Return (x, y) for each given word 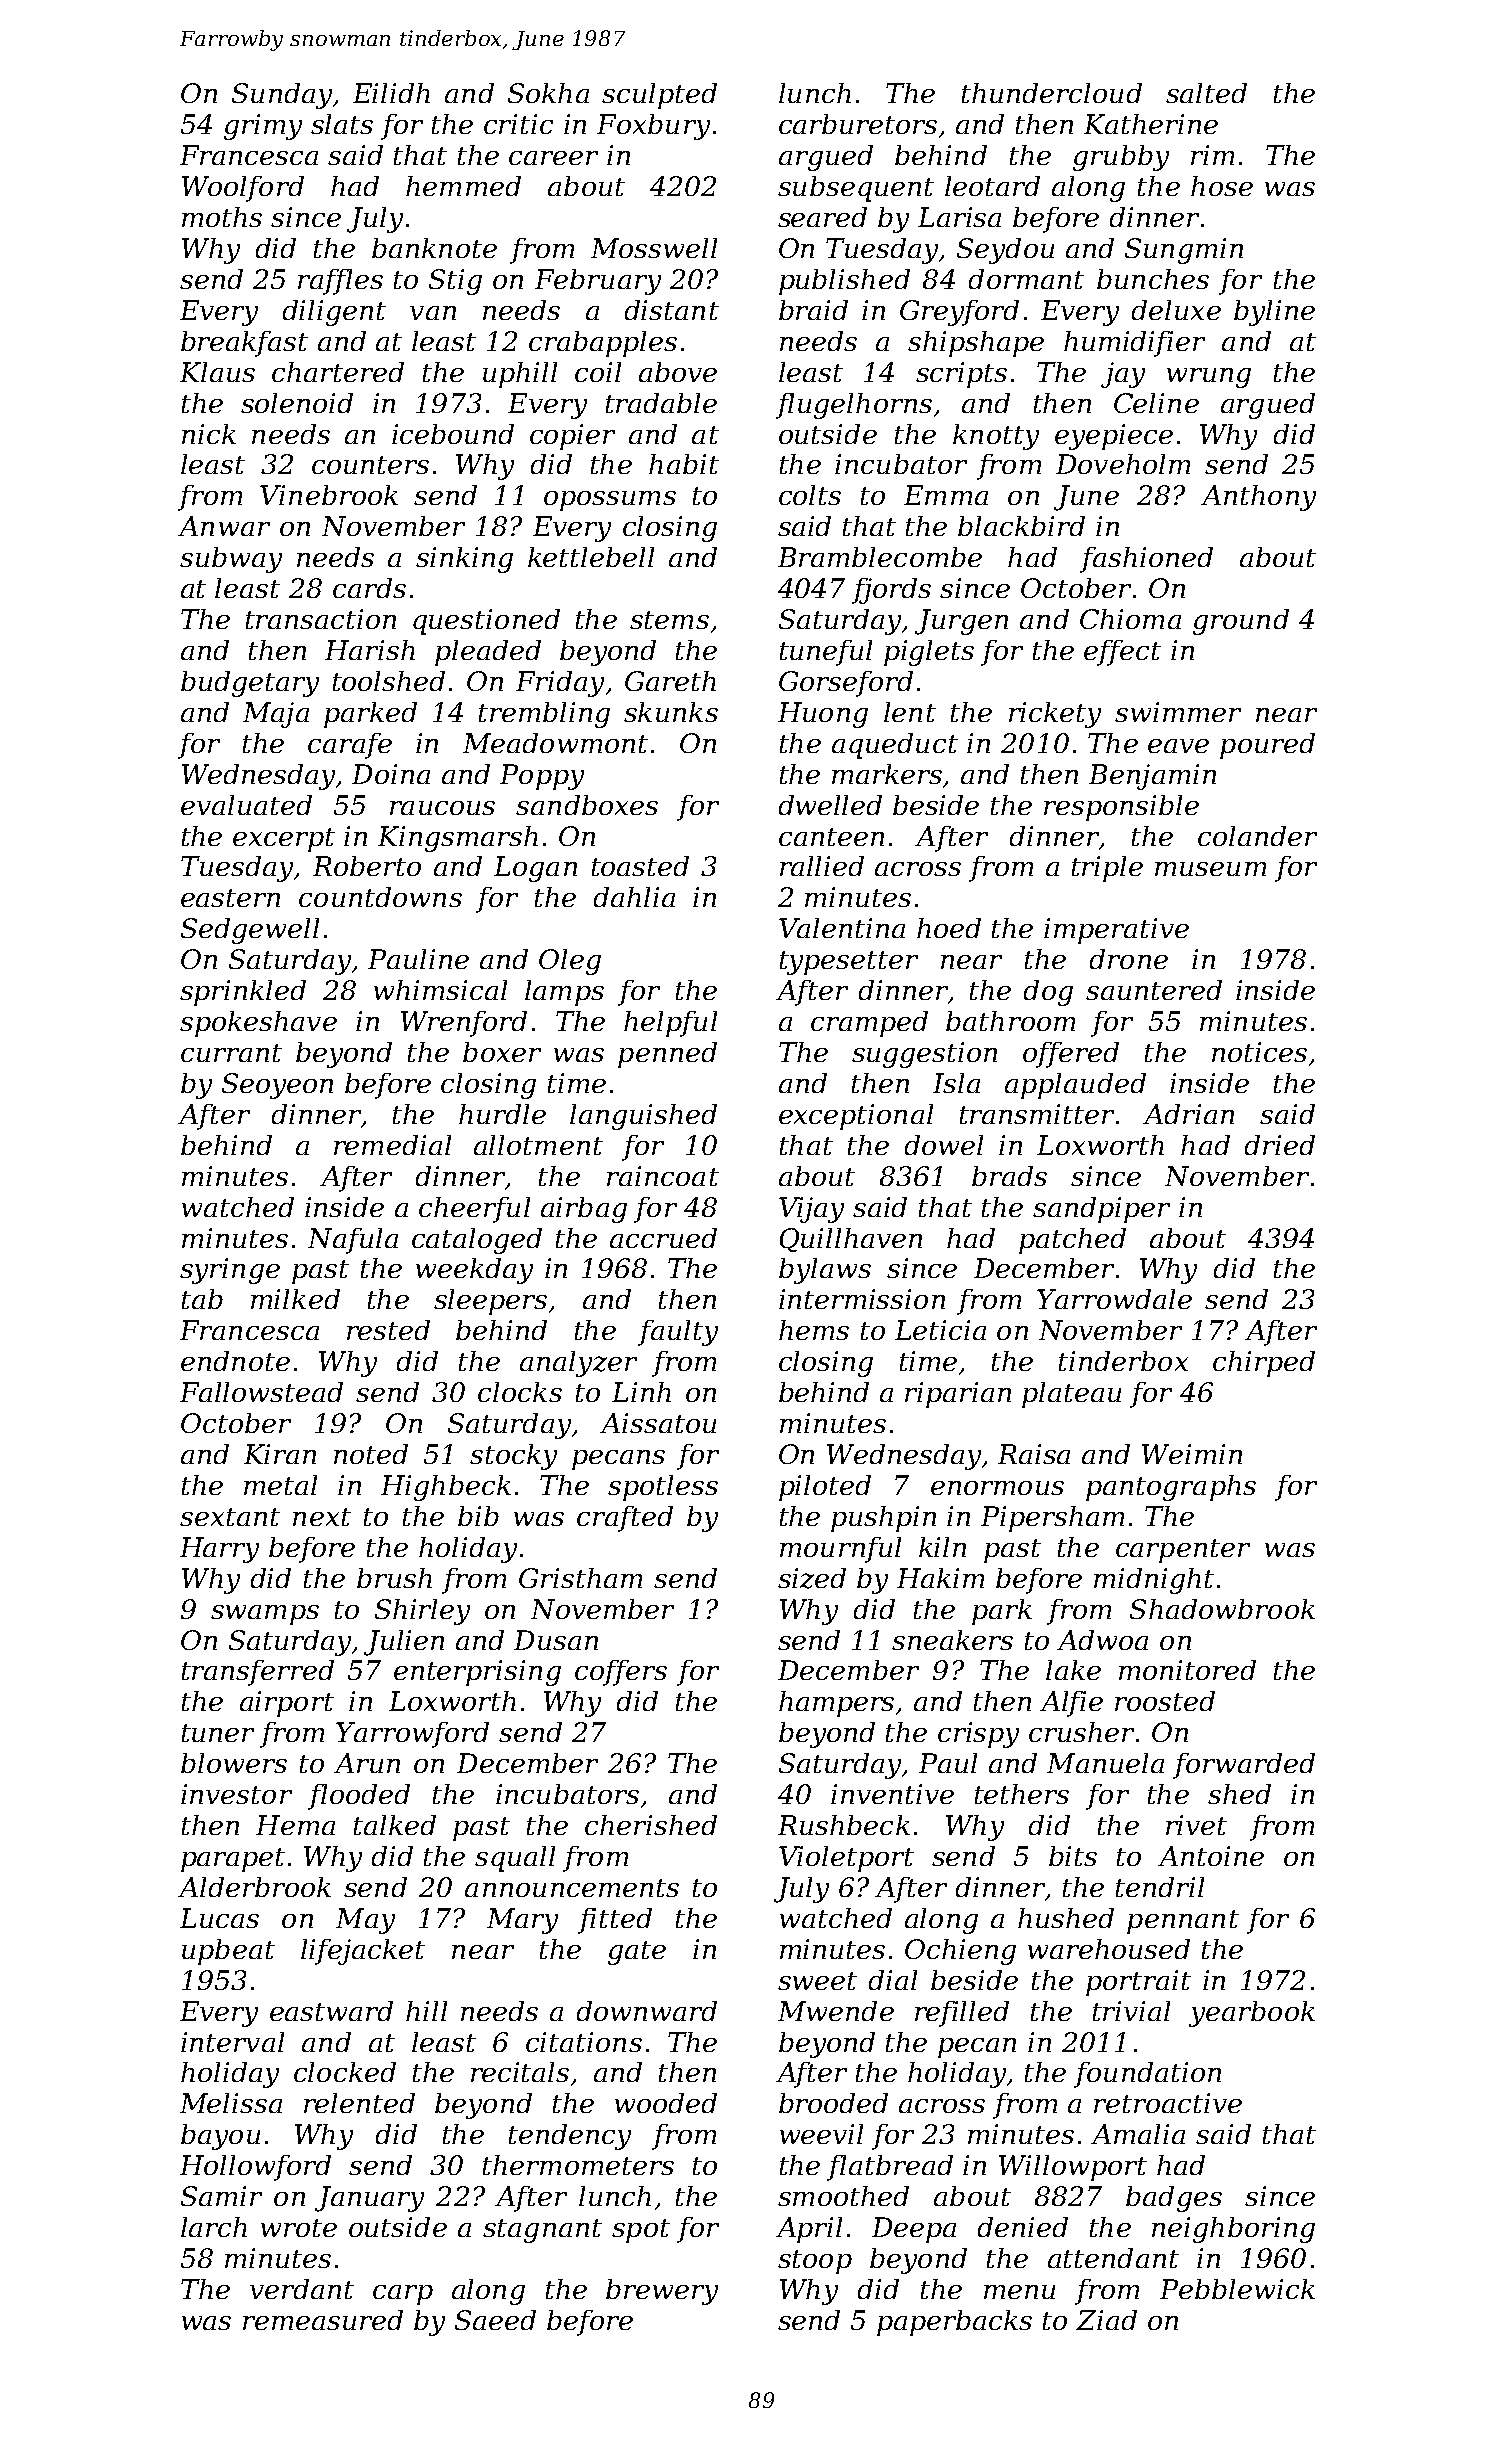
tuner (218, 1733)
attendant (1113, 2258)
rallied (822, 866)
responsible (1121, 808)
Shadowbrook (1222, 1609)
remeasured (323, 2320)
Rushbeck (844, 1825)
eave (1178, 746)
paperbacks (954, 2323)
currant (231, 1053)
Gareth (670, 681)
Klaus (217, 372)
